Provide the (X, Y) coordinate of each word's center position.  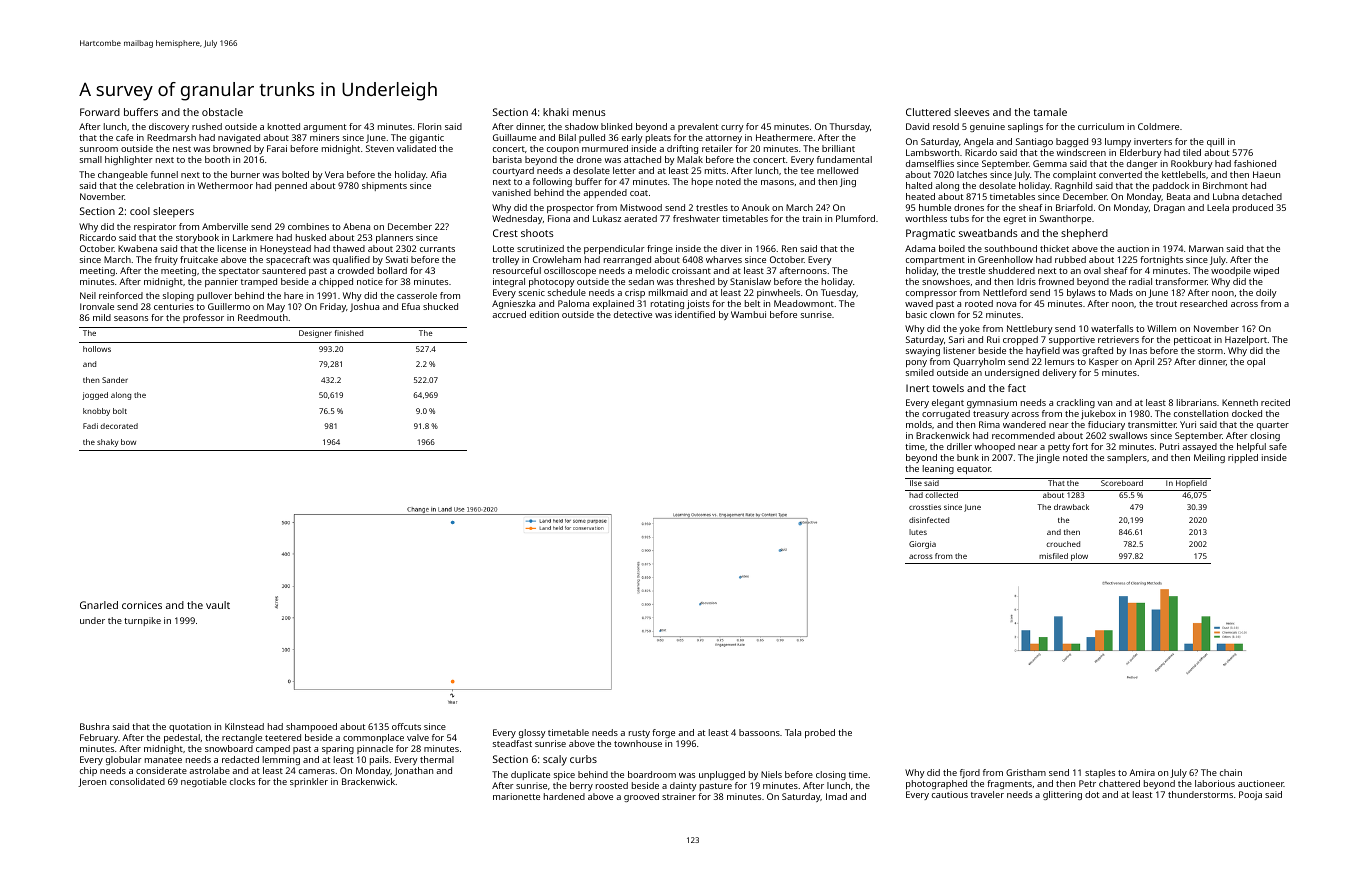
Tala (793, 732)
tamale (1050, 112)
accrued (509, 314)
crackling (1076, 403)
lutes (918, 532)
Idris (1026, 281)
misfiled (1053, 556)
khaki (556, 112)
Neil (88, 295)
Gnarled (99, 605)
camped (273, 749)
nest (182, 149)
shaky (108, 443)
